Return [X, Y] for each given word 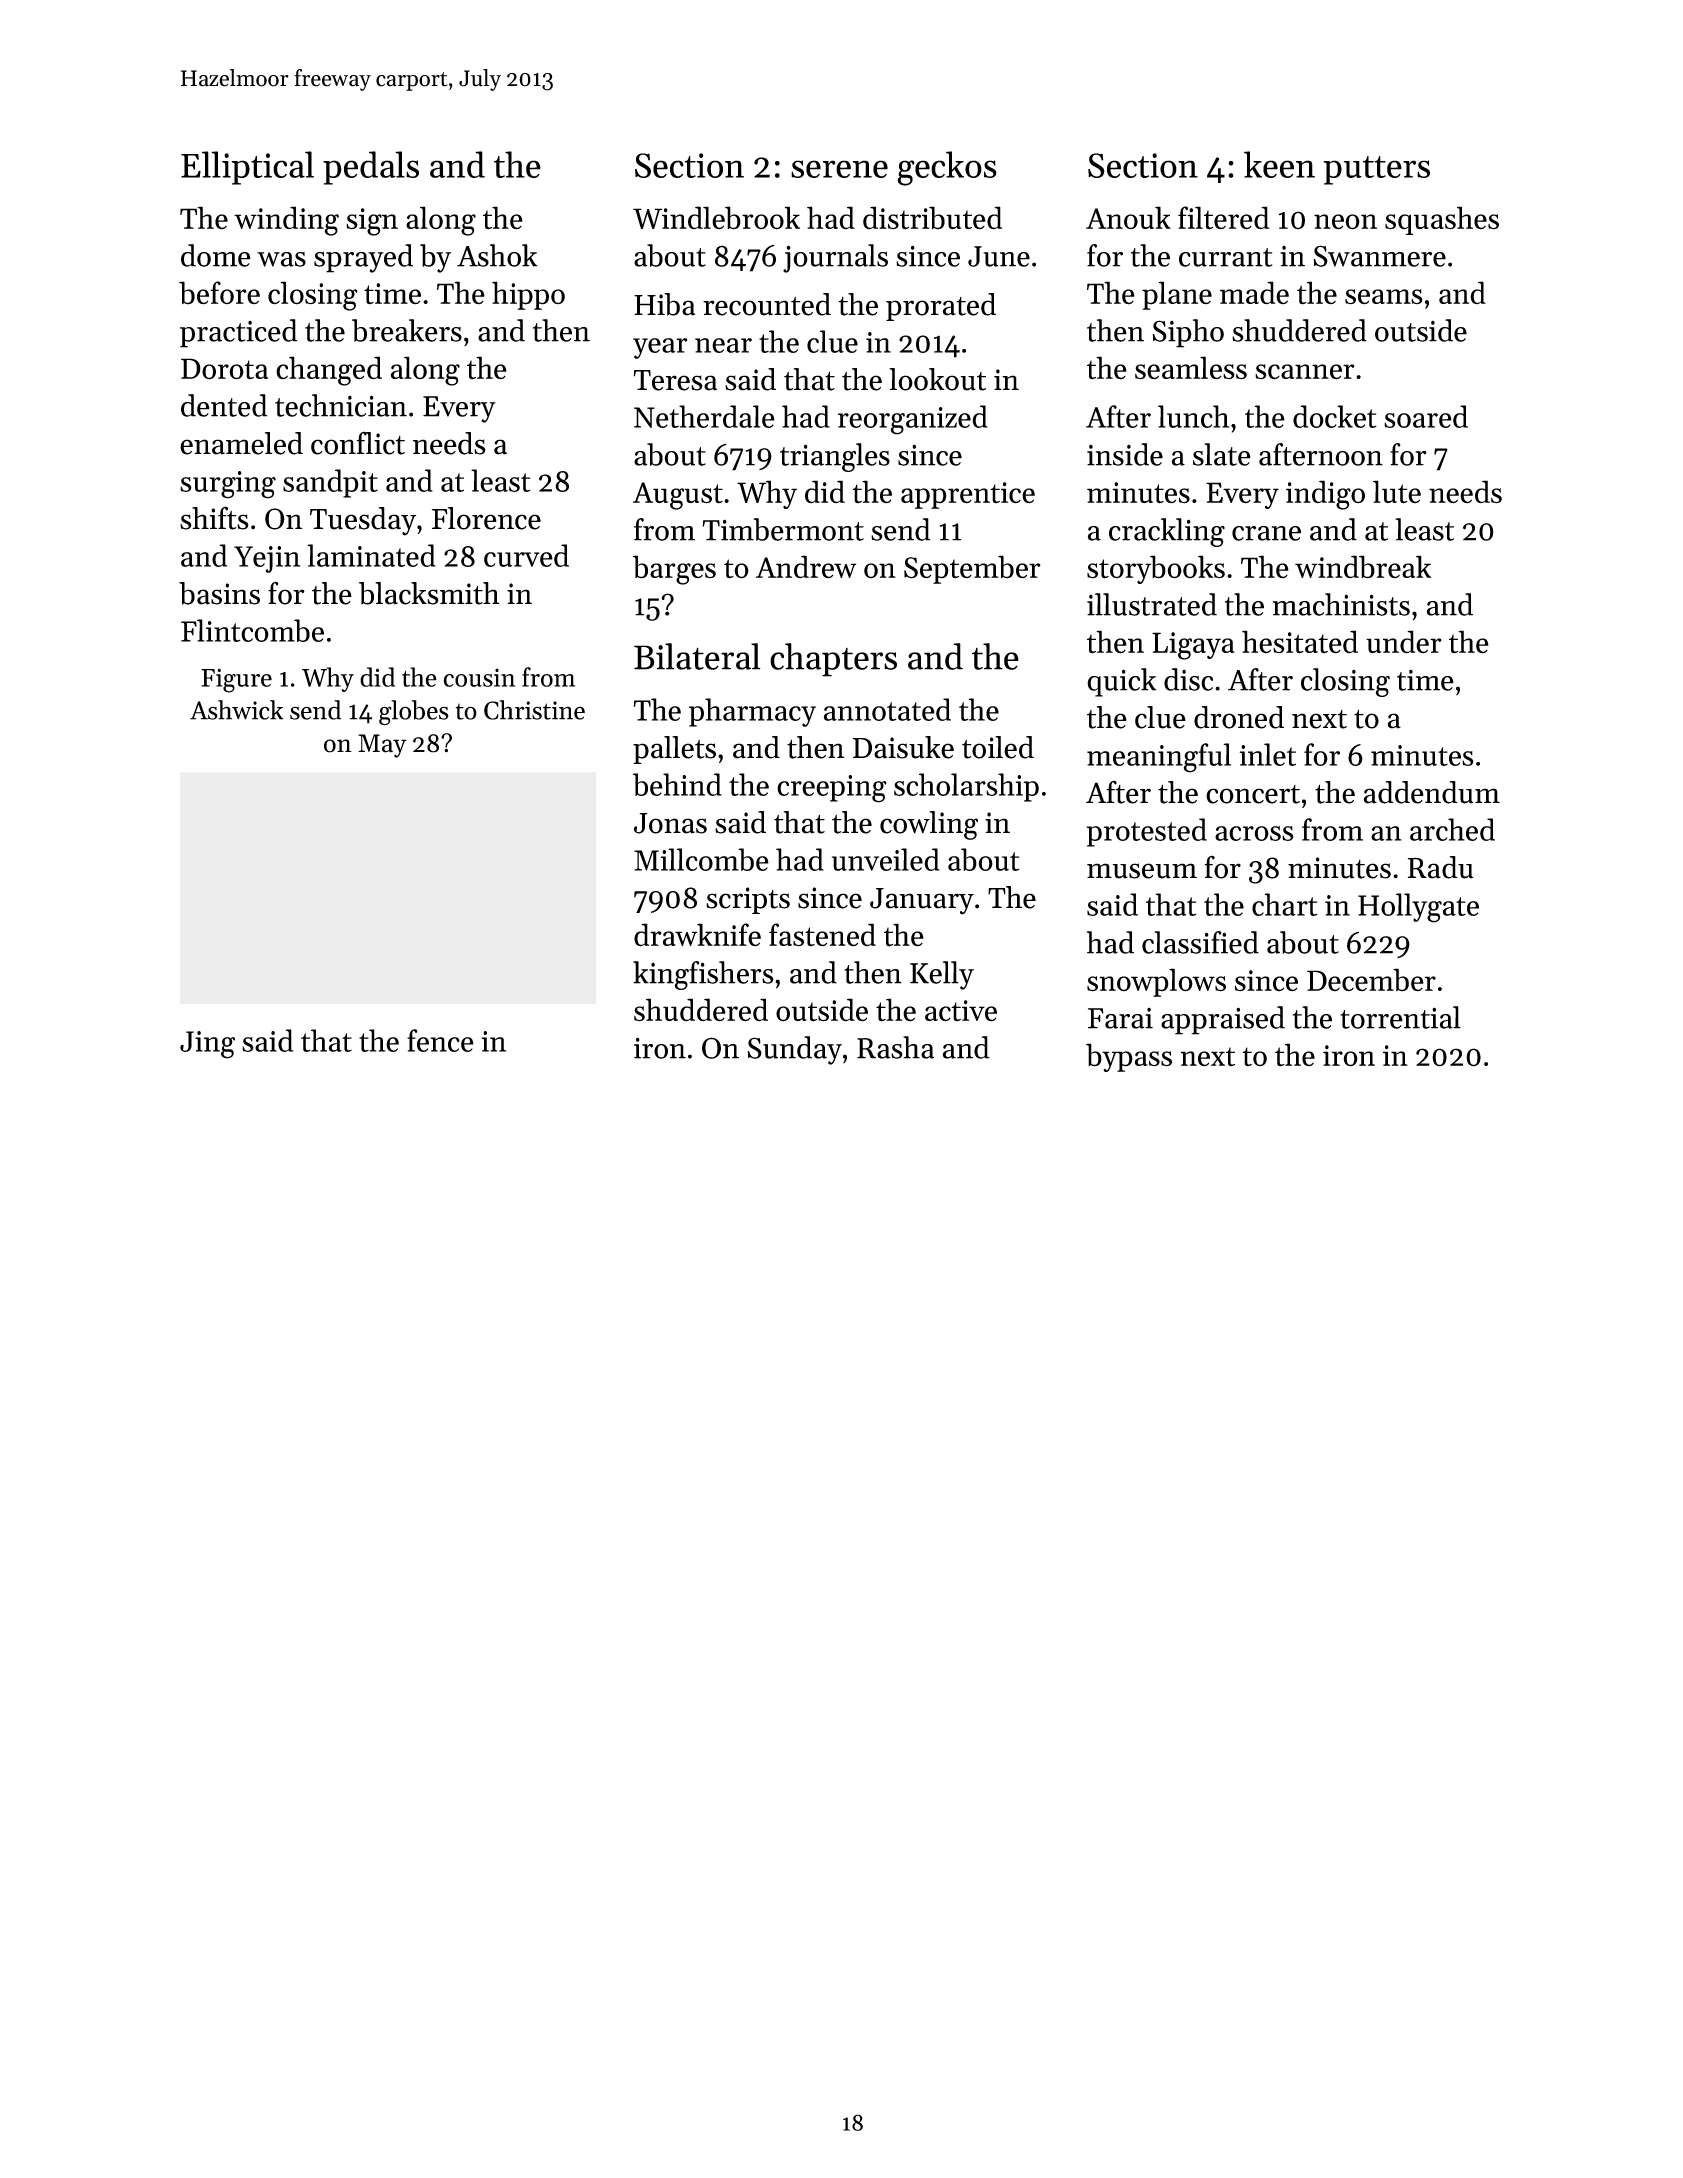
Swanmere [1380, 256]
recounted [767, 304]
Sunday [795, 1050]
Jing [207, 1045]
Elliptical [247, 168]
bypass [1129, 1057]
